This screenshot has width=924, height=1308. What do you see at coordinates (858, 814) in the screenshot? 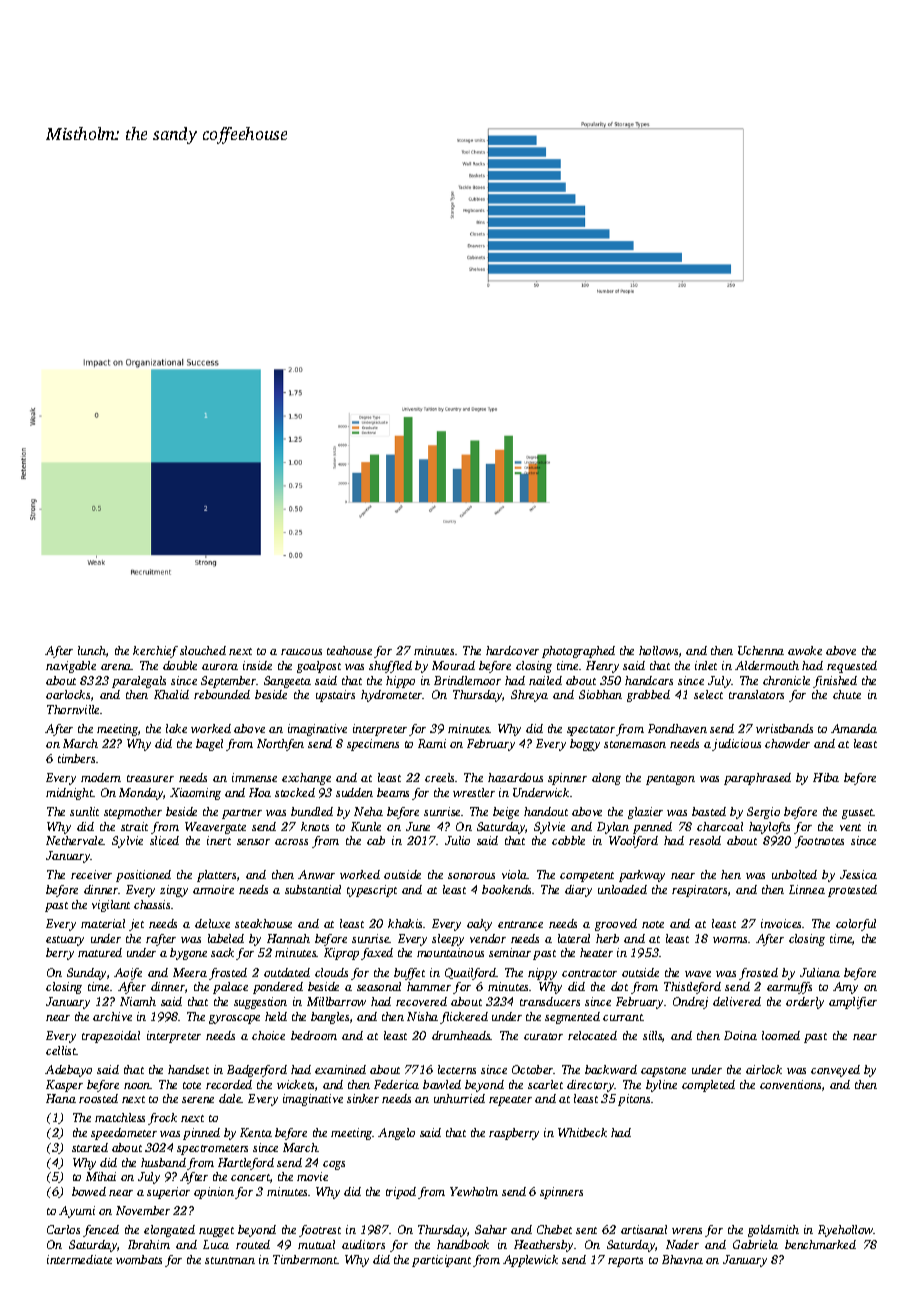
I see `gusset` at bounding box center [858, 814].
